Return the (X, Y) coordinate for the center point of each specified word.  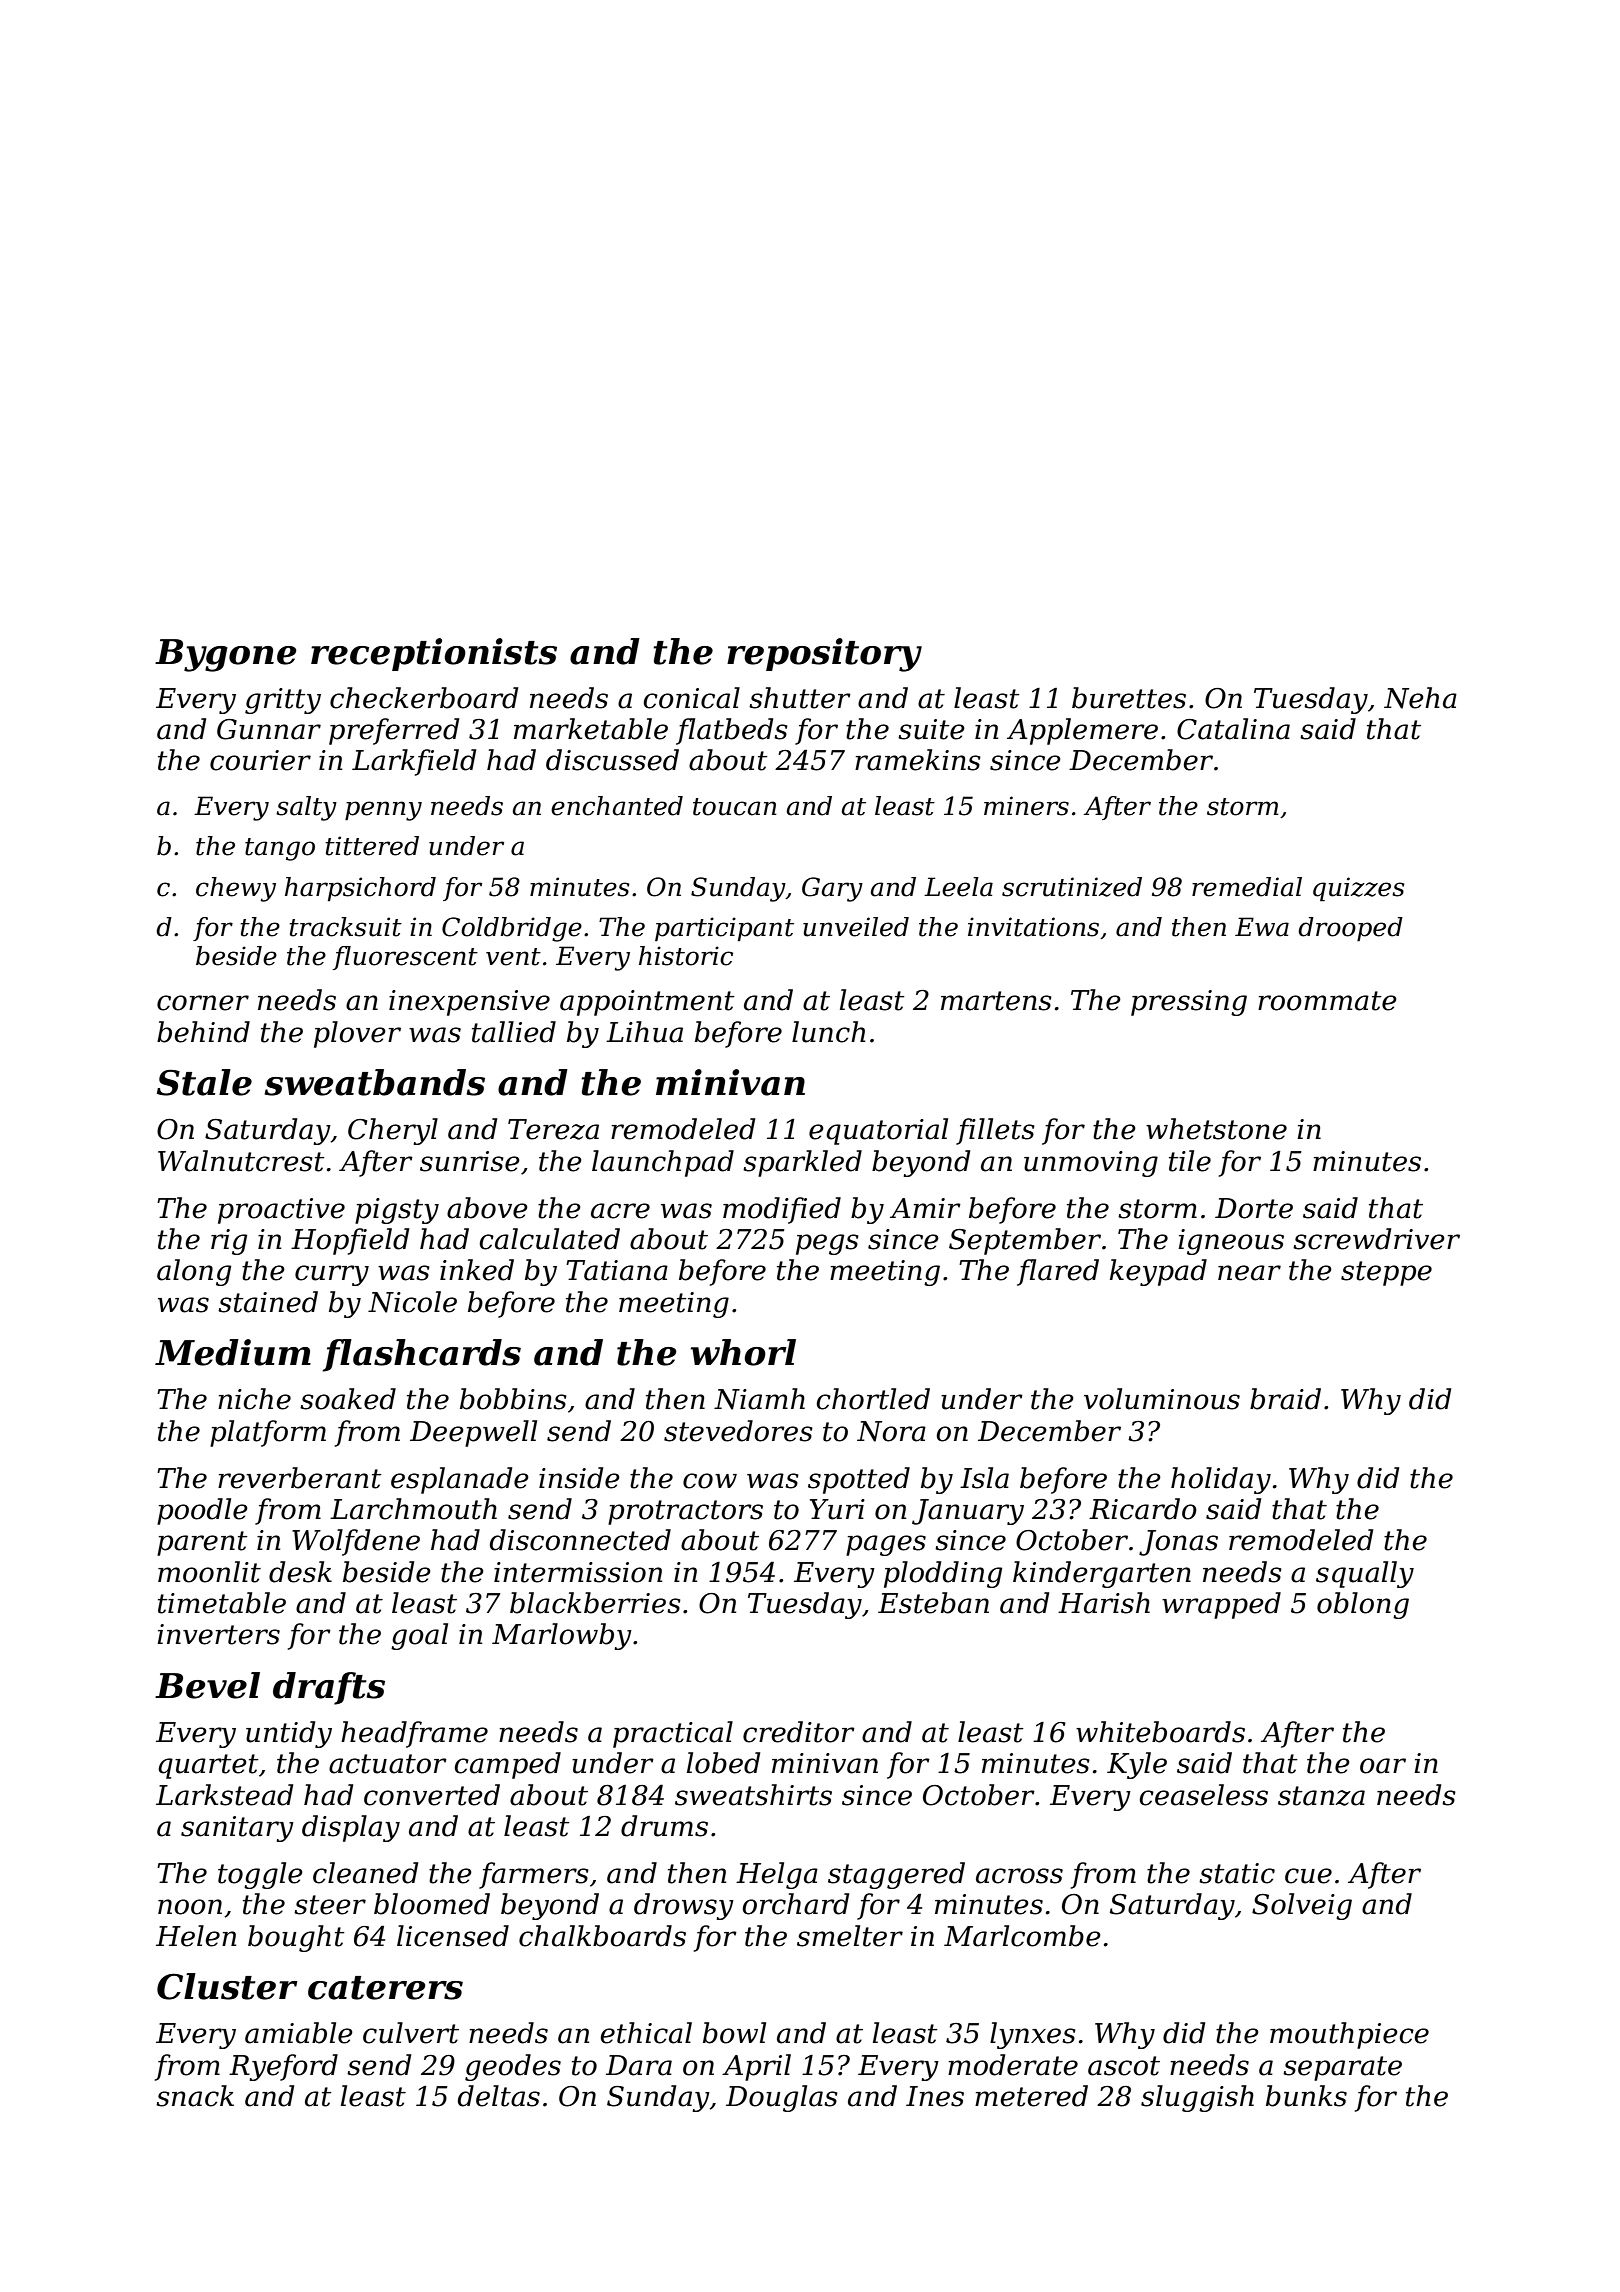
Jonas (1178, 1543)
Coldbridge (512, 929)
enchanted (617, 806)
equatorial (878, 1131)
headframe (414, 1734)
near (1249, 1273)
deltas (499, 2096)
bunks (1306, 2096)
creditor (799, 1732)
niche (254, 1399)
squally (1365, 1574)
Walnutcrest (241, 1161)
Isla (984, 1478)
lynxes (1033, 2035)
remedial (1247, 887)
